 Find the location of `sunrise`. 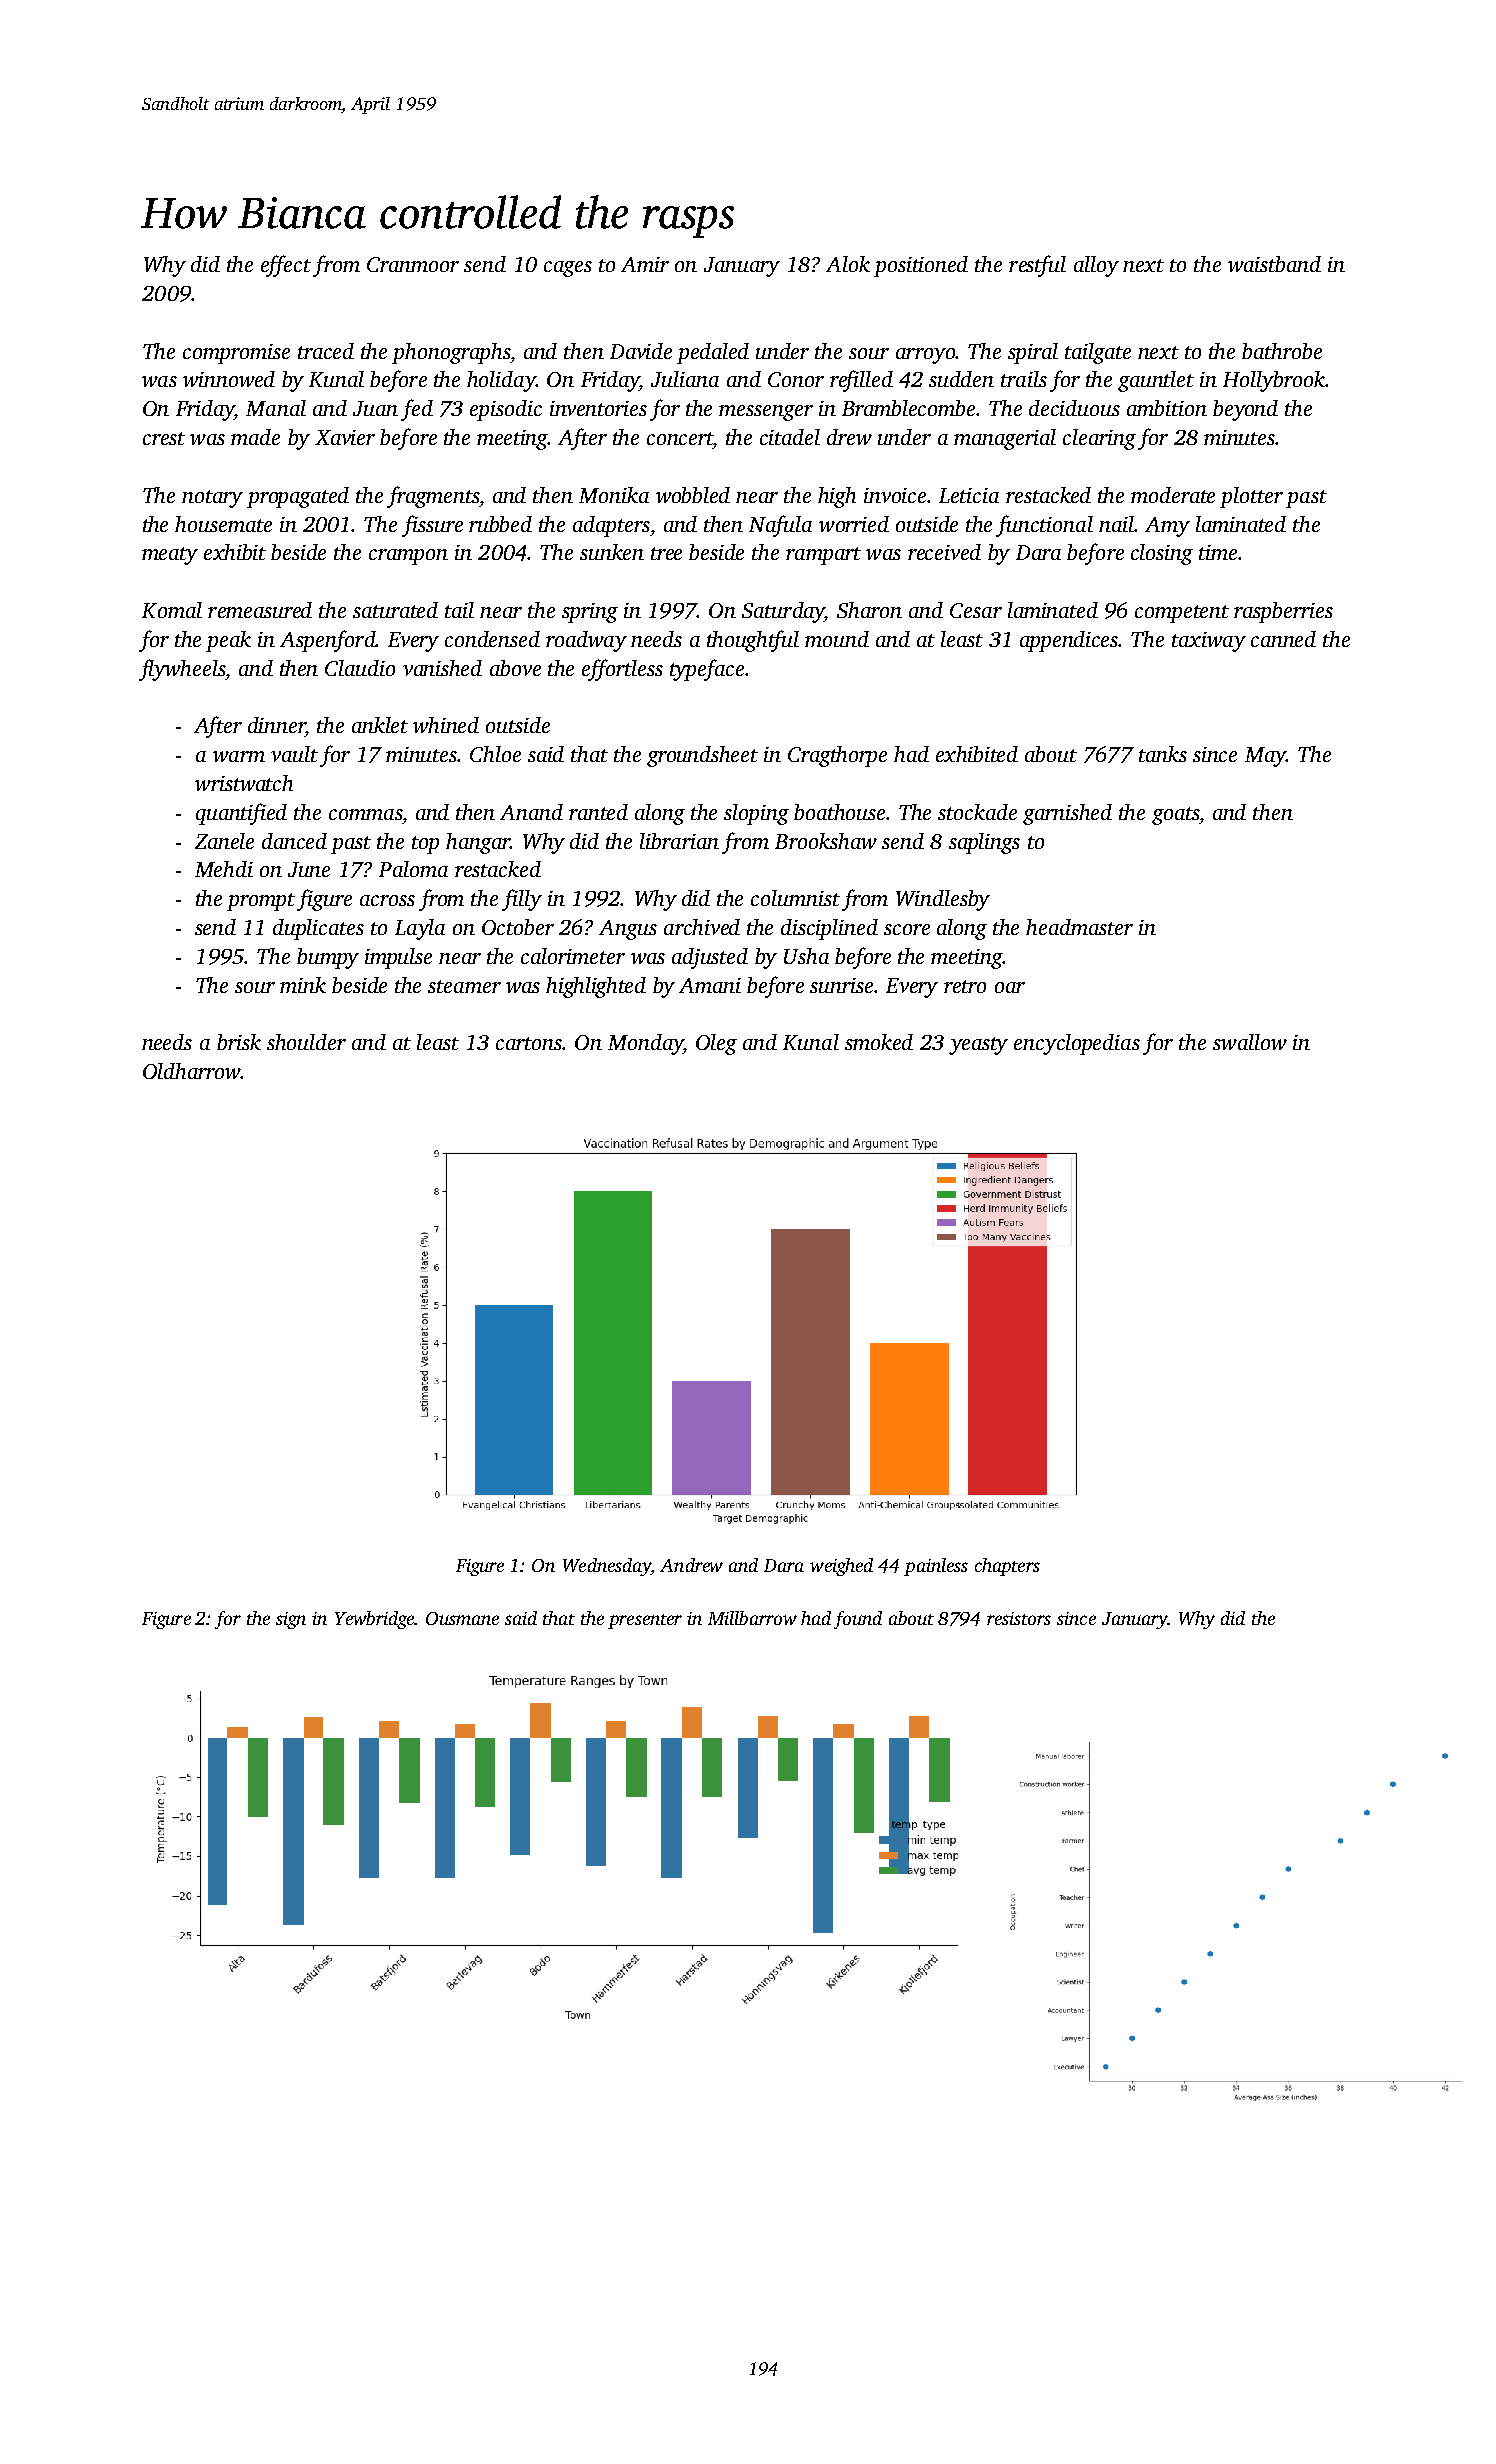

sunrise is located at coordinates (841, 985).
